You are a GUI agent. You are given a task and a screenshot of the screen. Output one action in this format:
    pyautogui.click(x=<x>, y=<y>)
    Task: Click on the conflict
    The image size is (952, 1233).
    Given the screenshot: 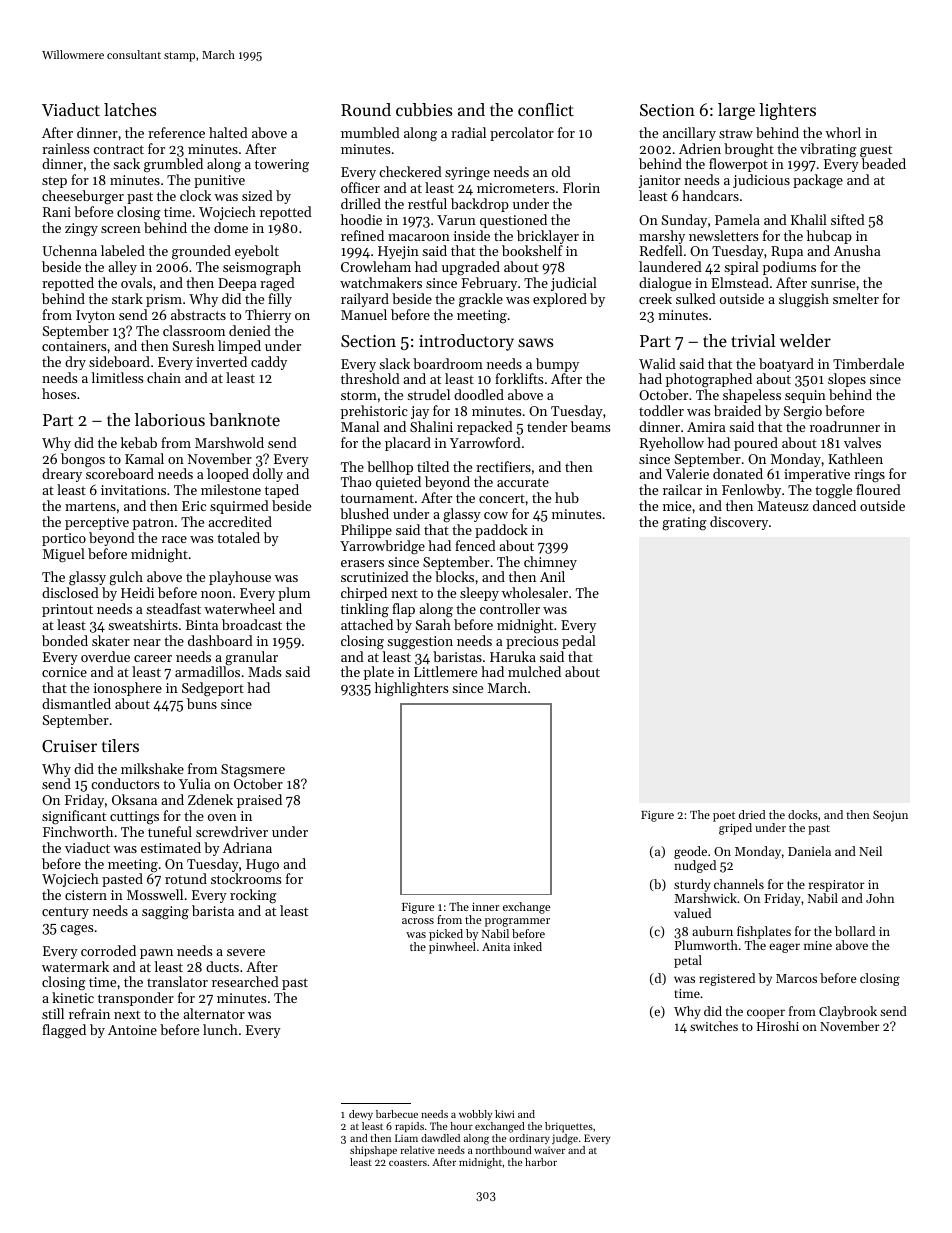 What is the action you would take?
    pyautogui.click(x=546, y=109)
